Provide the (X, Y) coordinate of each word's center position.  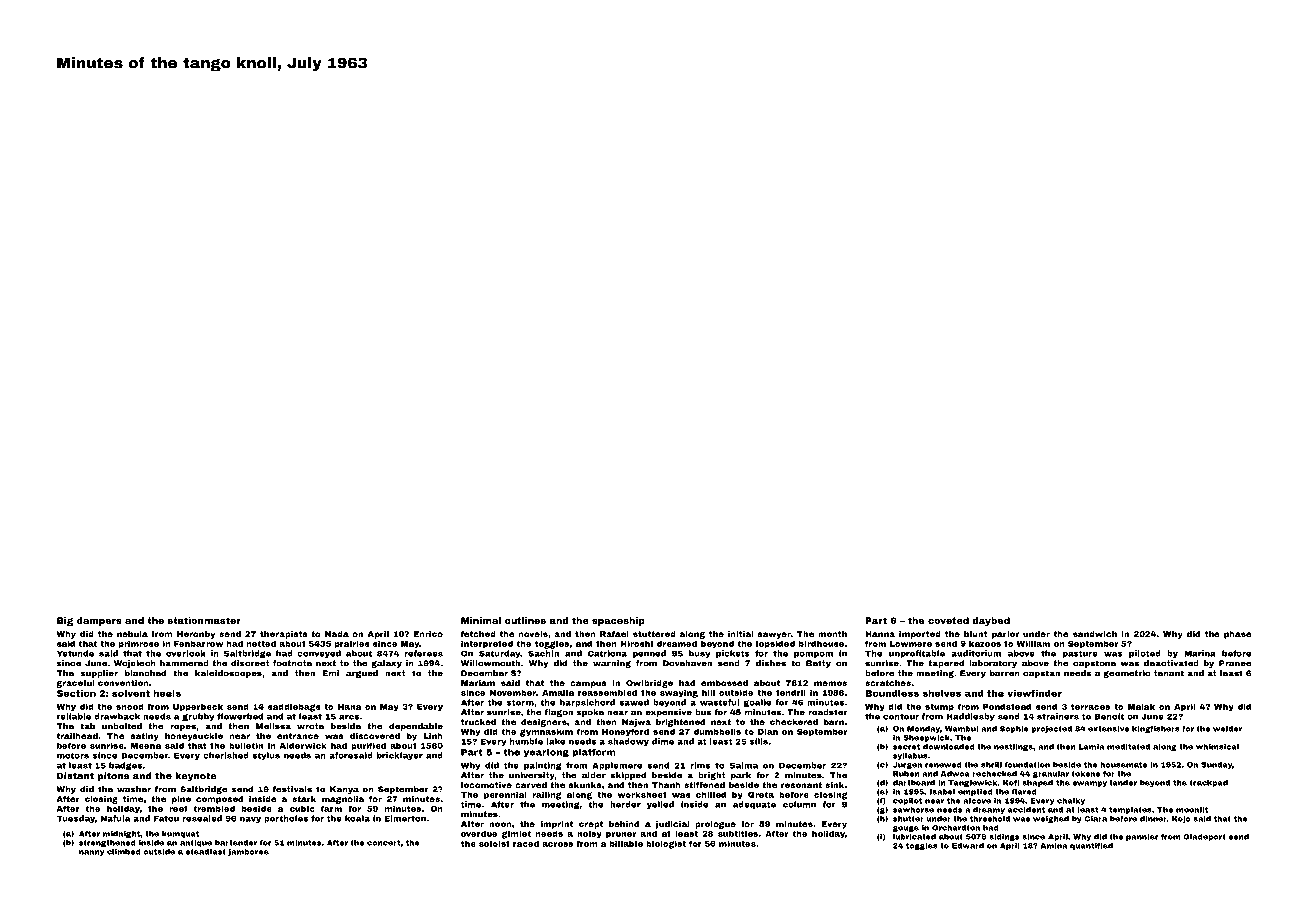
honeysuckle (194, 737)
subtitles (738, 833)
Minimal (481, 620)
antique (196, 843)
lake (556, 741)
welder (1227, 729)
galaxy (386, 664)
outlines (525, 620)
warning (612, 664)
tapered (946, 664)
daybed (991, 621)
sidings (1004, 837)
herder (625, 804)
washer (134, 789)
